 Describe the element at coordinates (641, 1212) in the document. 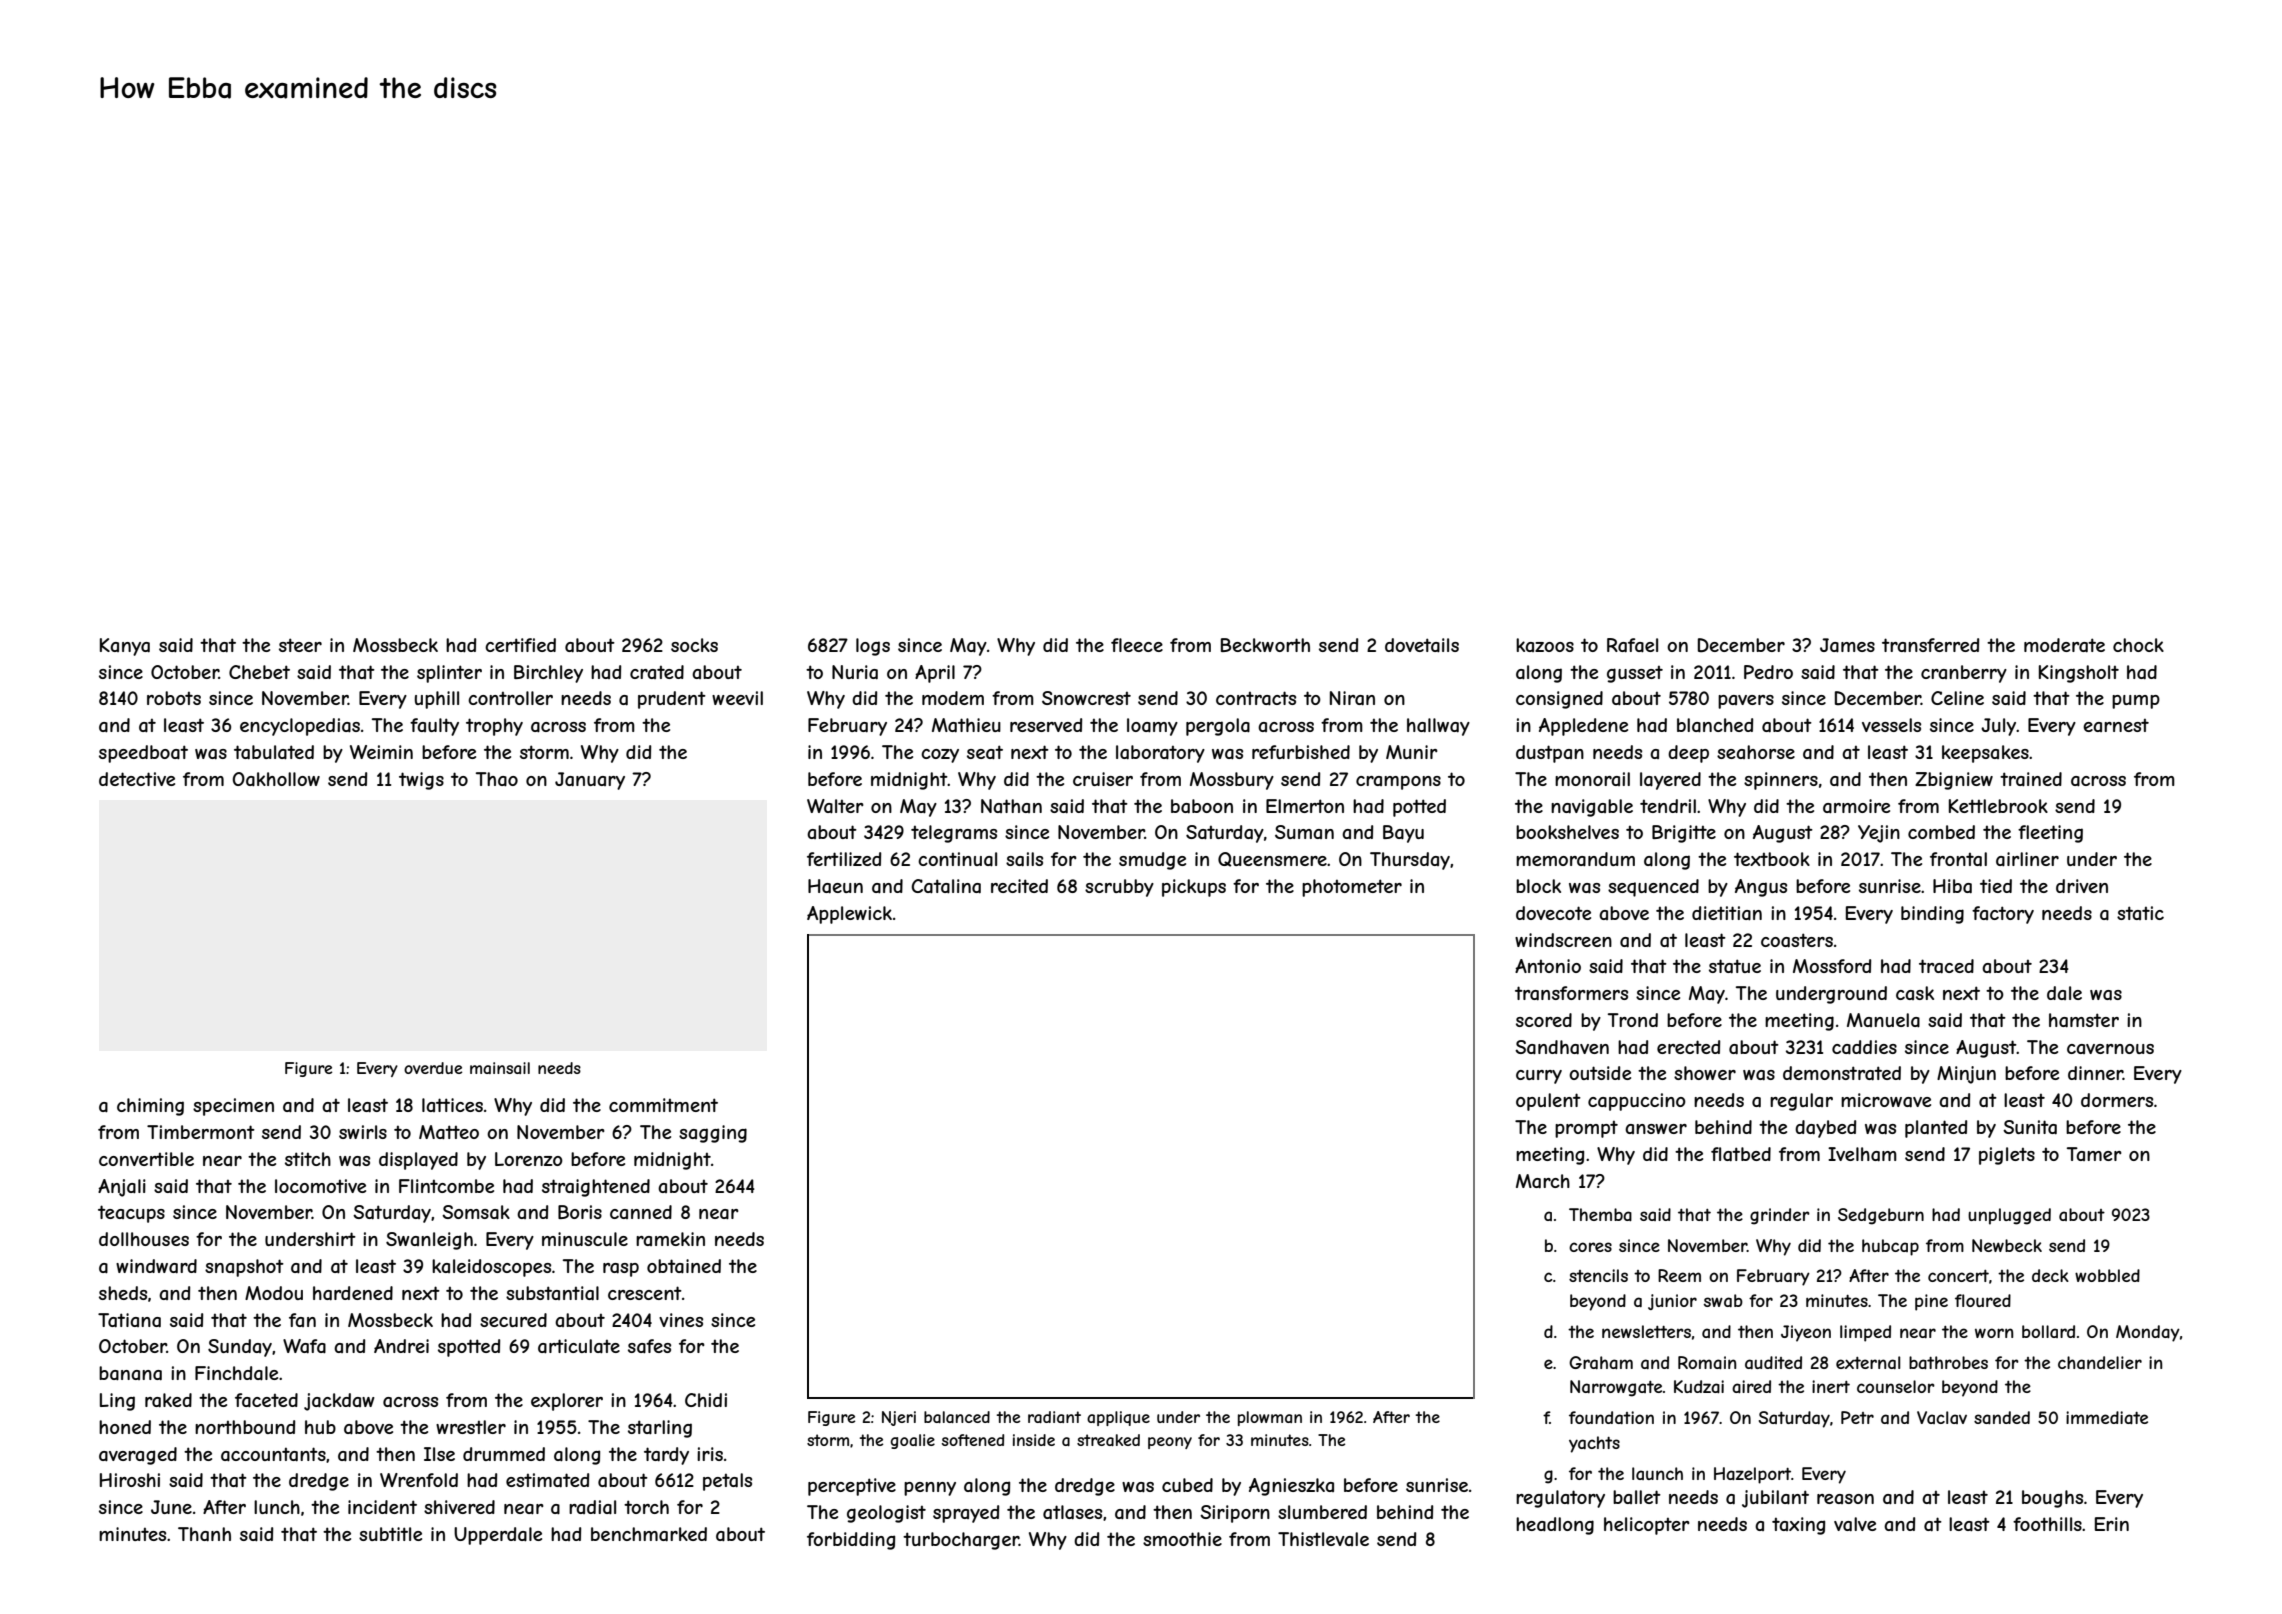

I see `canned` at that location.
